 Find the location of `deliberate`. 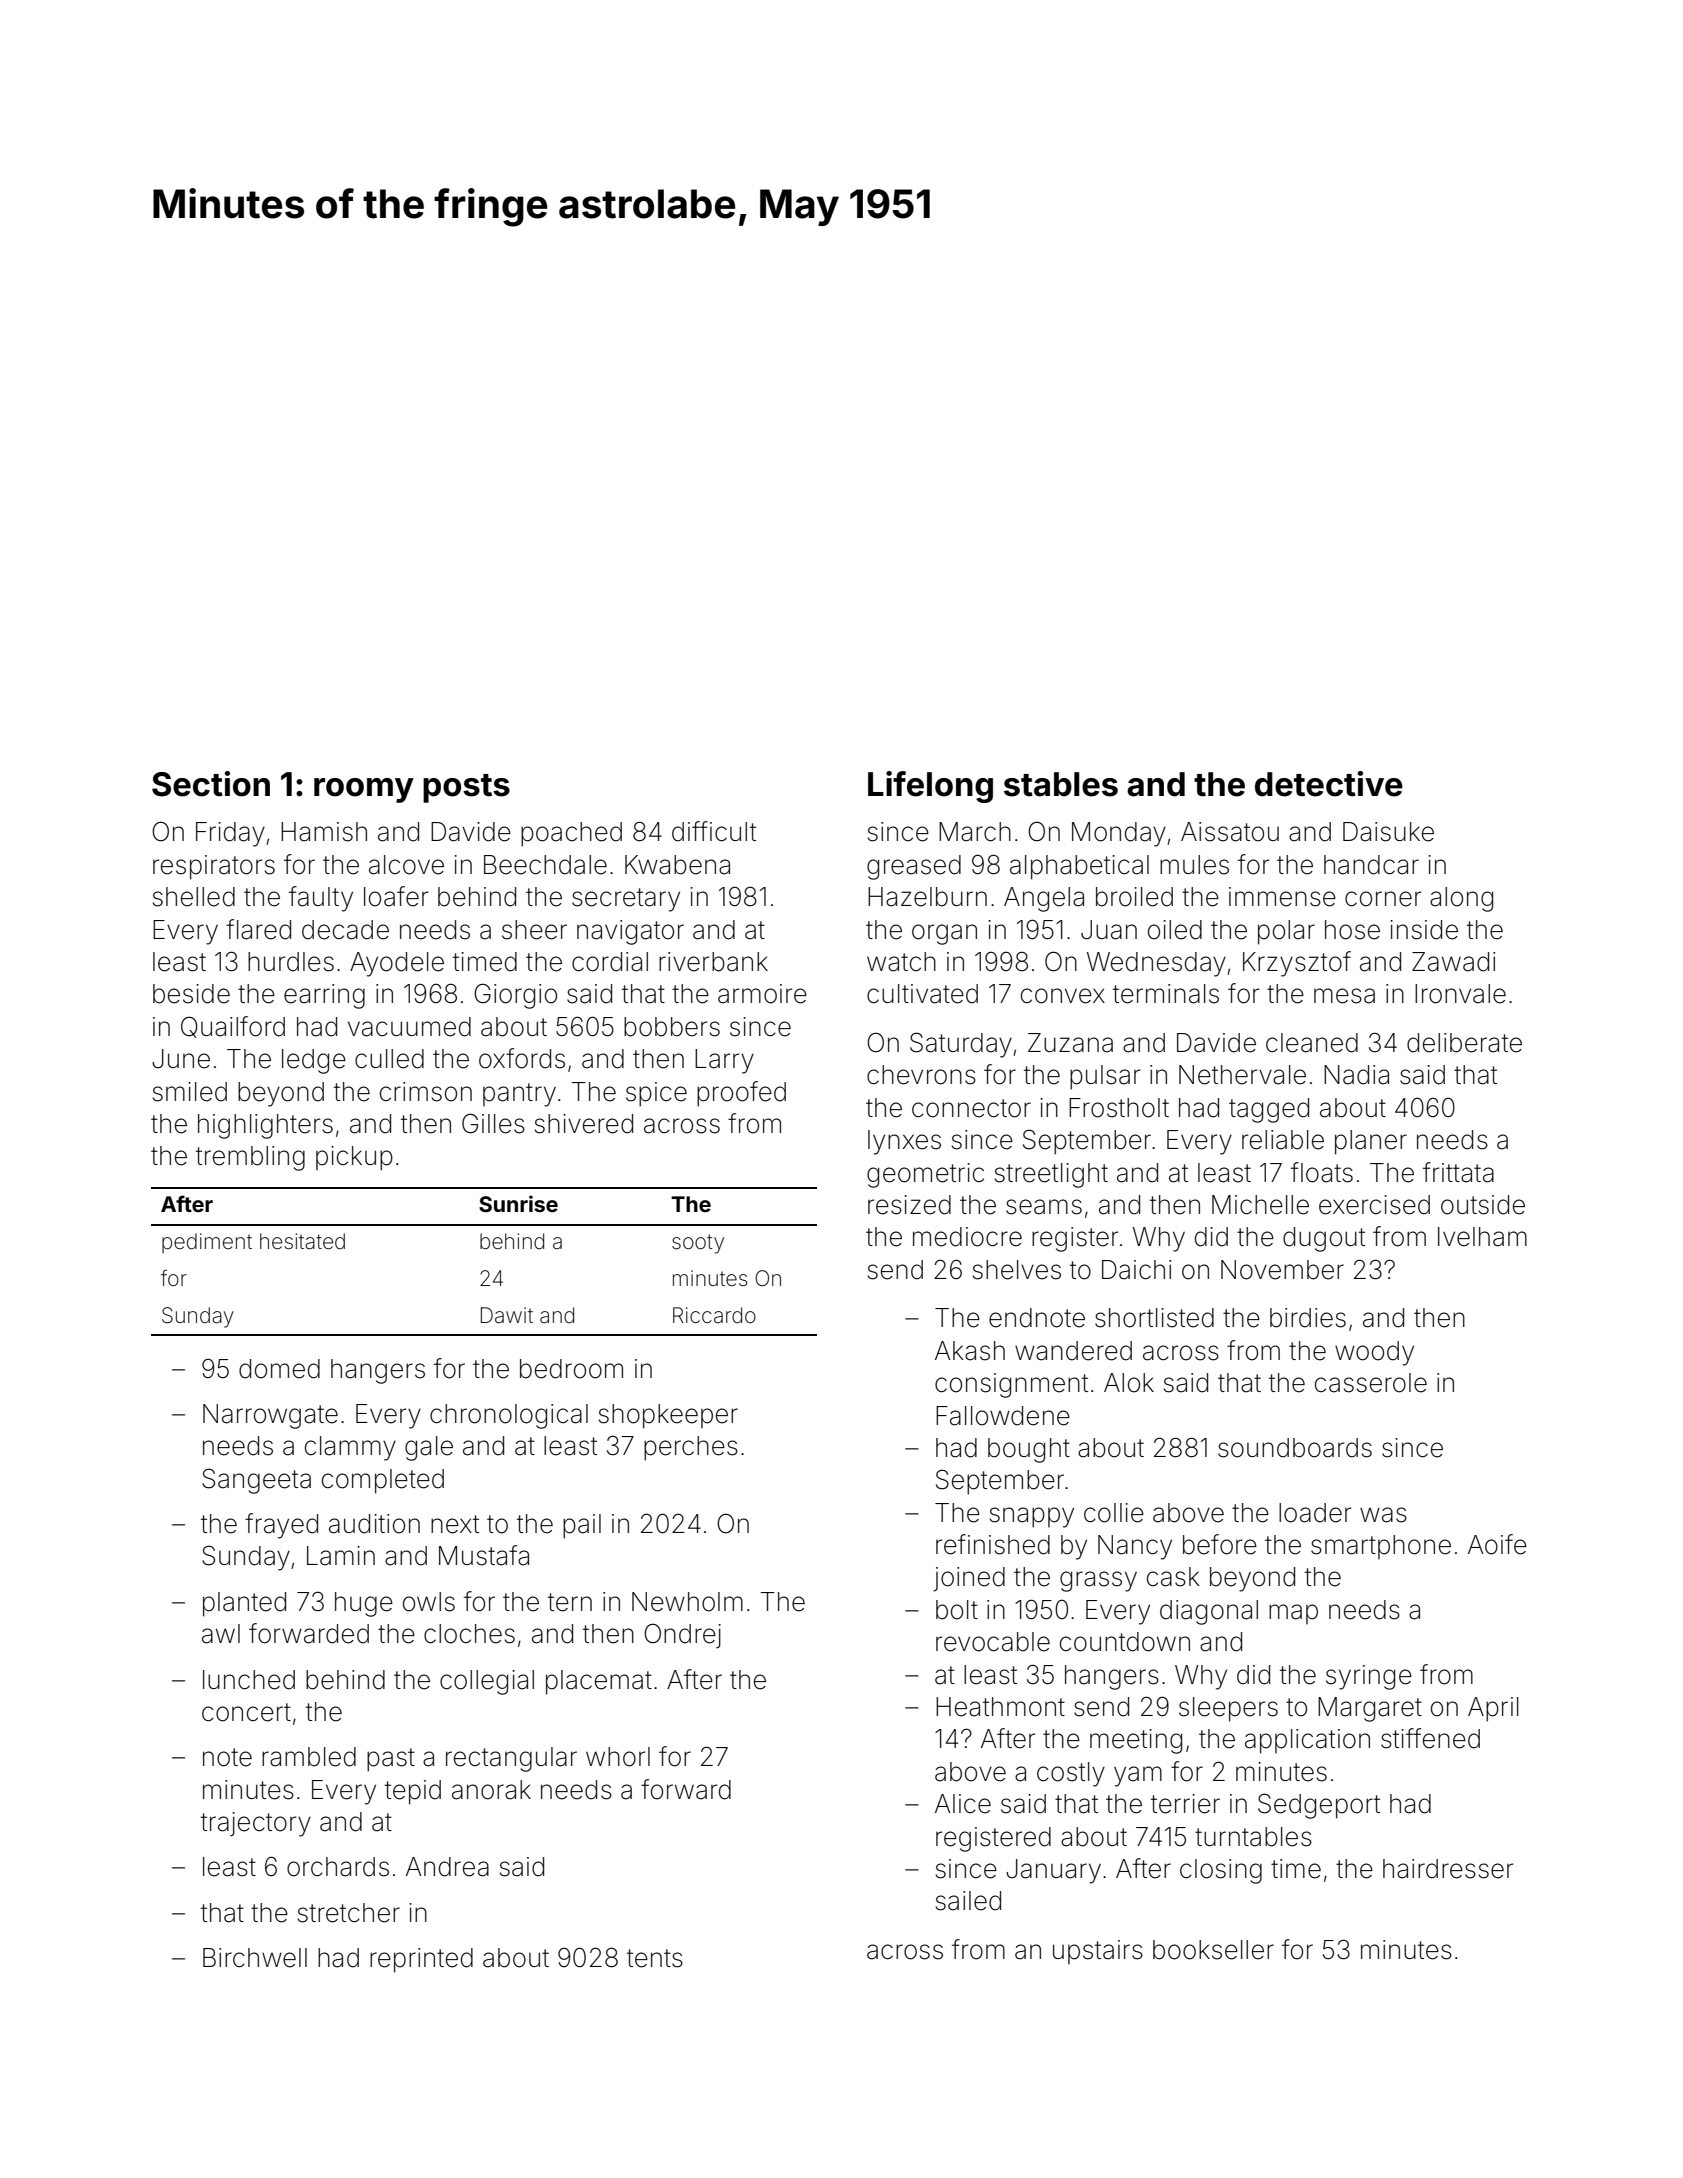

deliberate is located at coordinates (1464, 1043).
